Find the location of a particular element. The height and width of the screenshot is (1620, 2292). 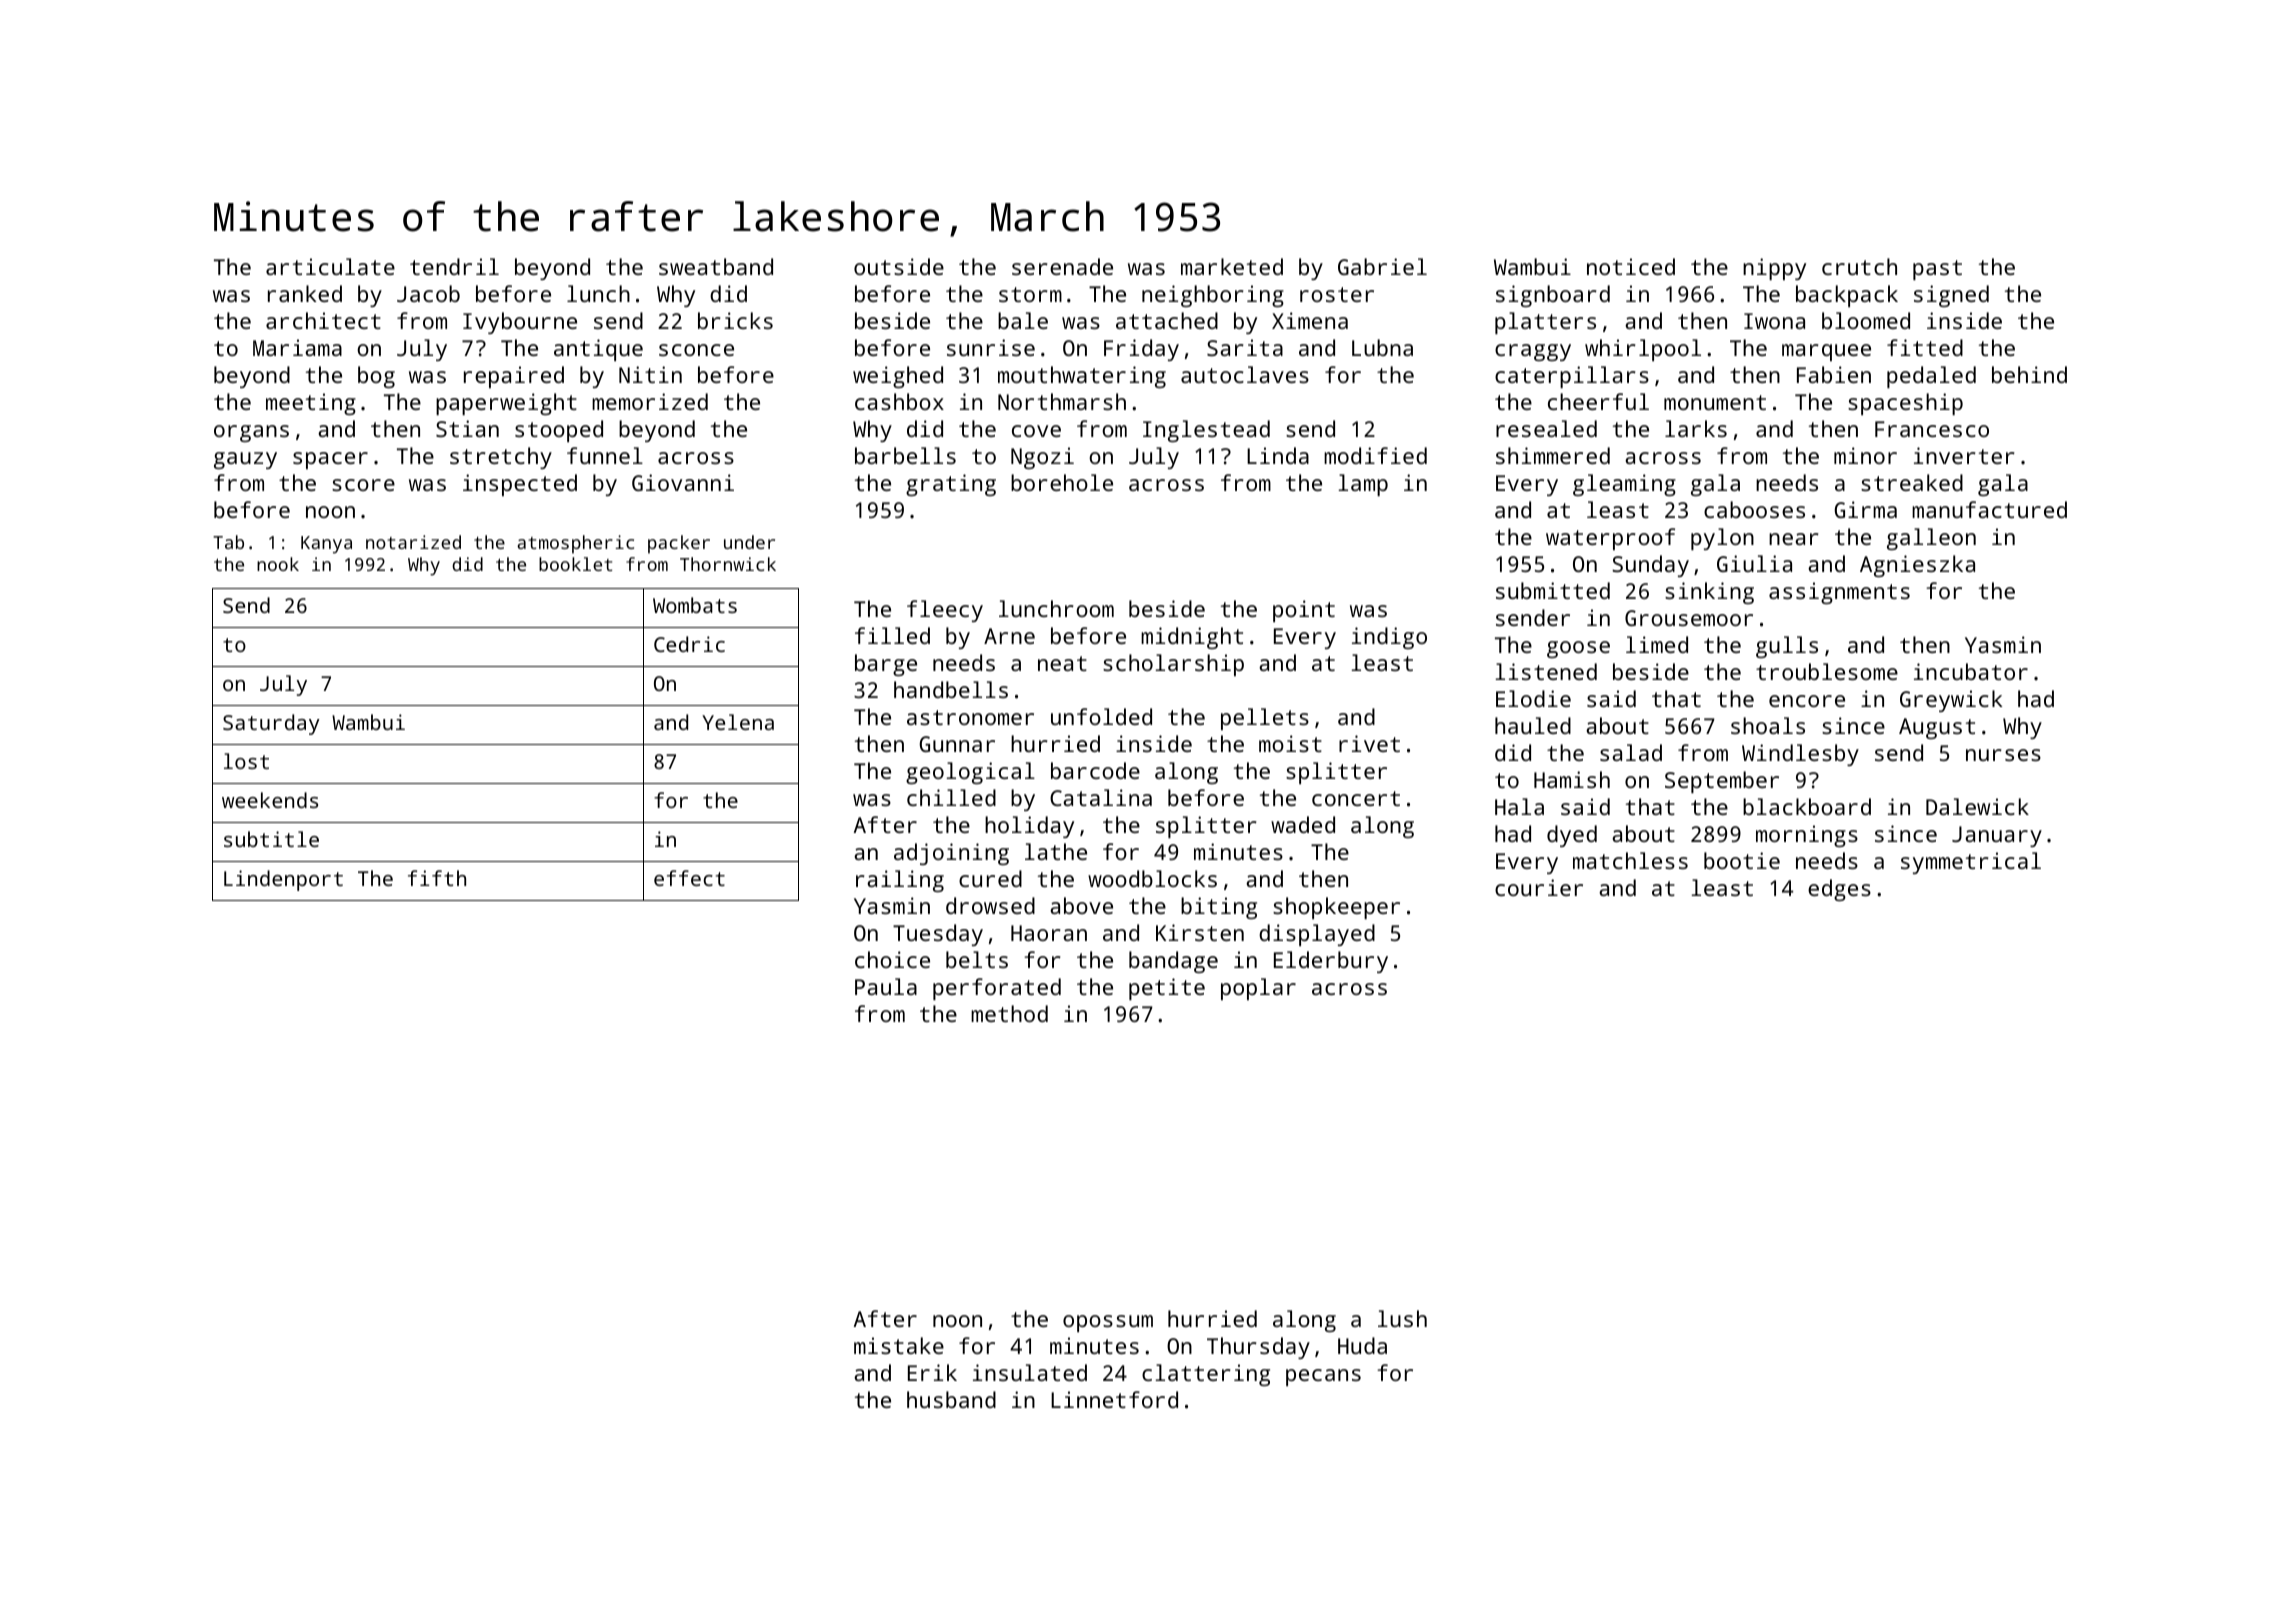

method is located at coordinates (1009, 1013).
